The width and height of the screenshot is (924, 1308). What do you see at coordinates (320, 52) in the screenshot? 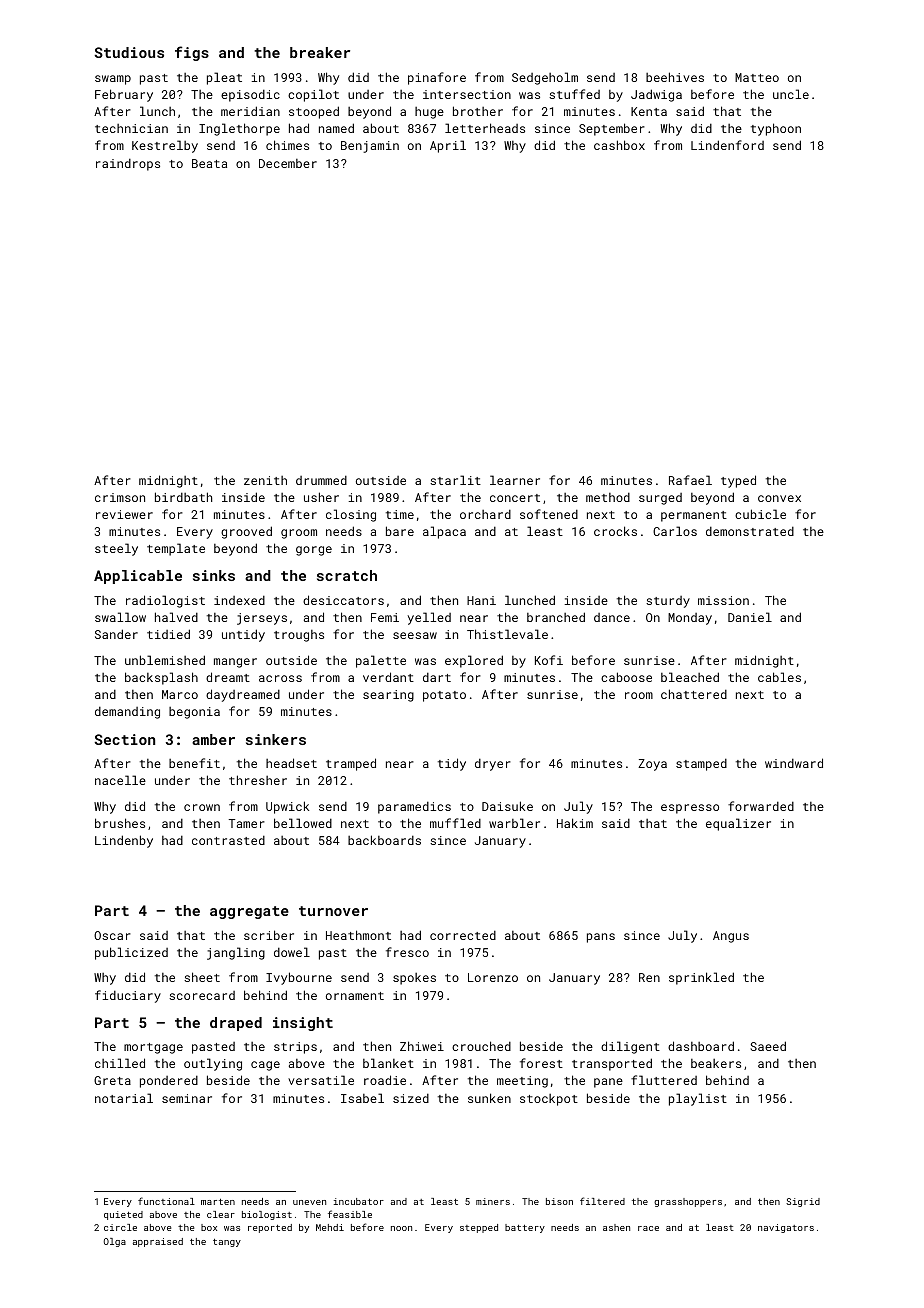
I see `breaker` at bounding box center [320, 52].
